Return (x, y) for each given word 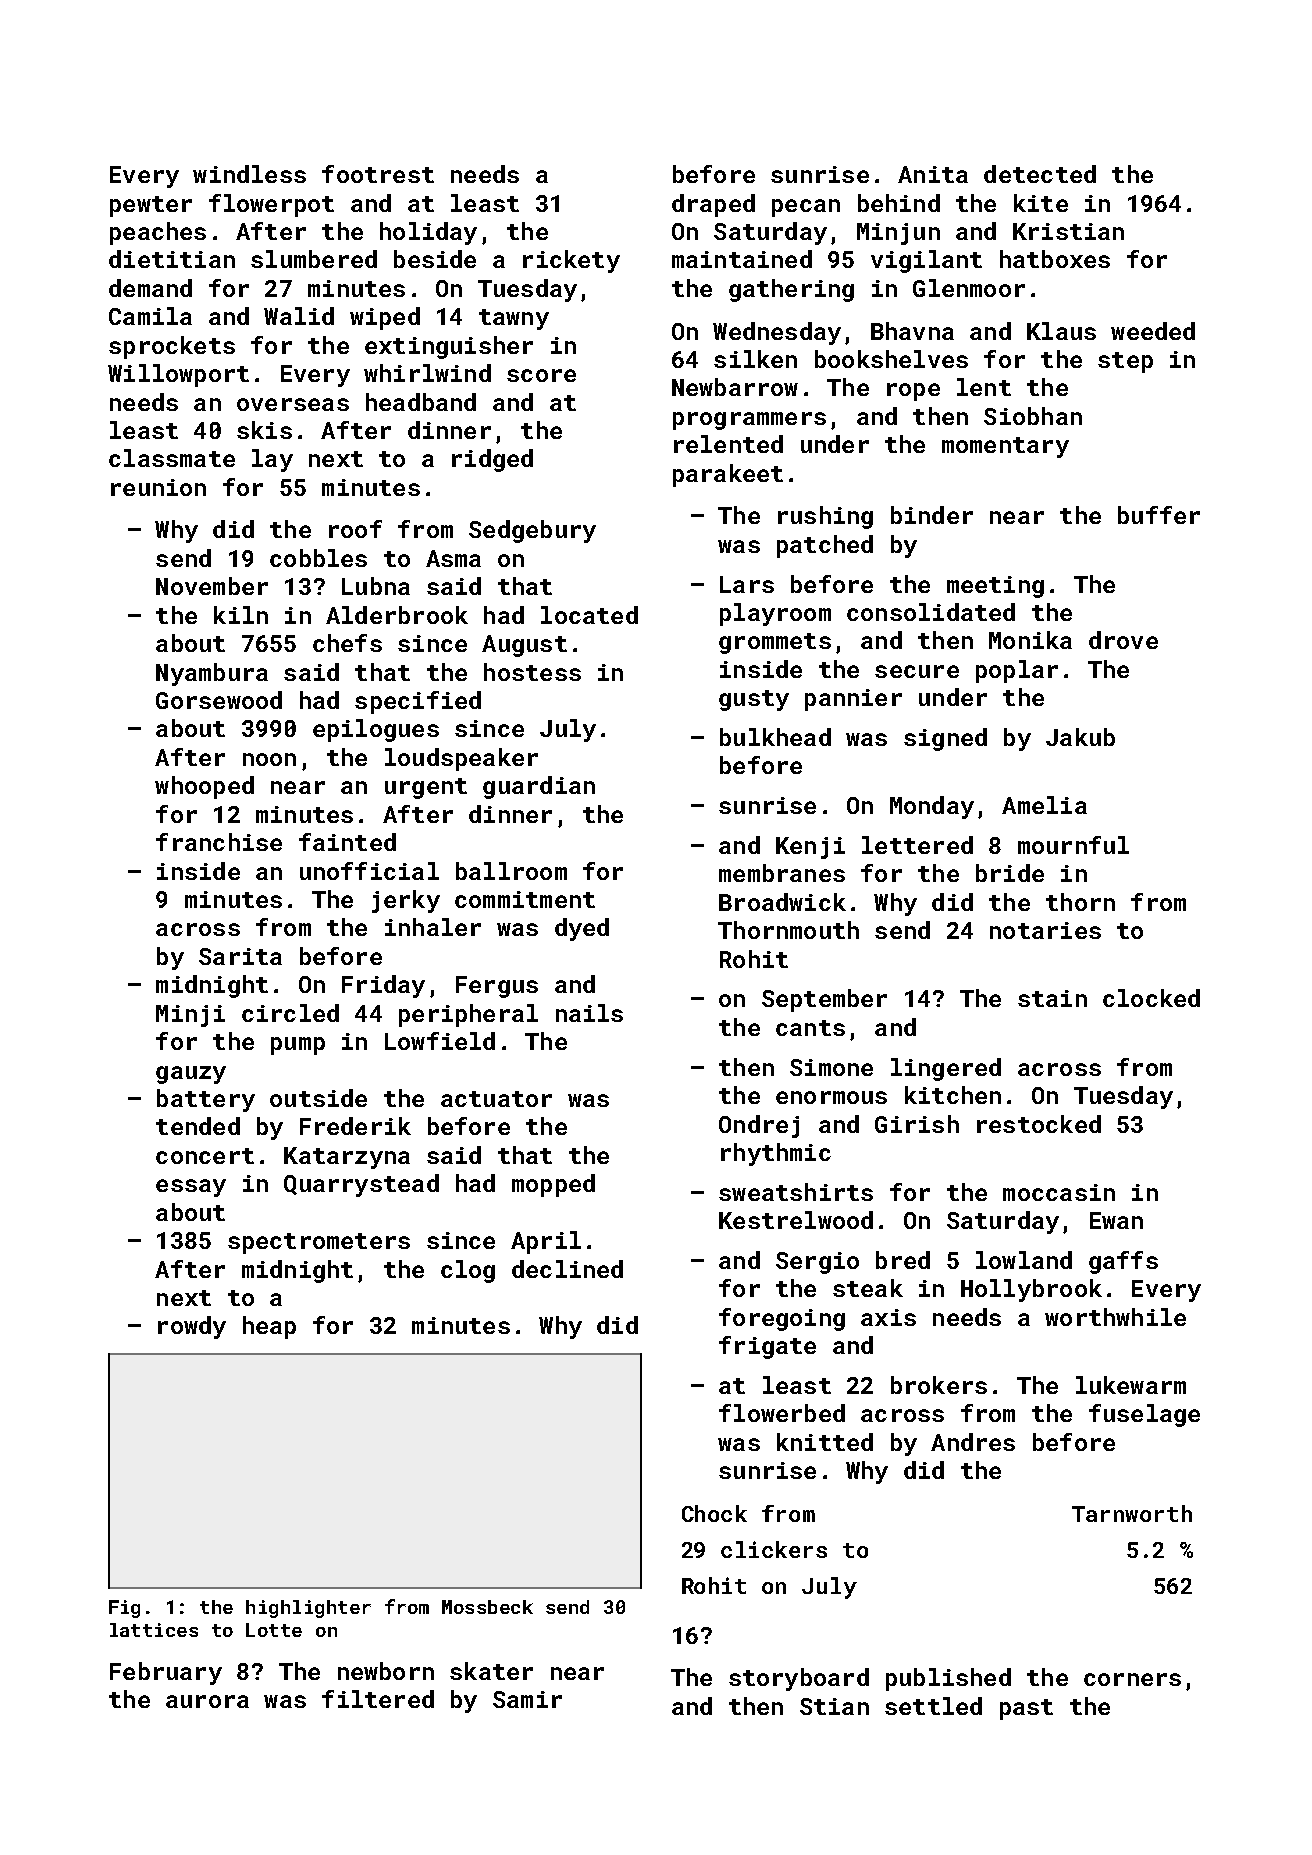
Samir (527, 1699)
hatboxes (1055, 259)
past (1026, 1709)
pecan (806, 208)
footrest (378, 174)
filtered (378, 1699)
